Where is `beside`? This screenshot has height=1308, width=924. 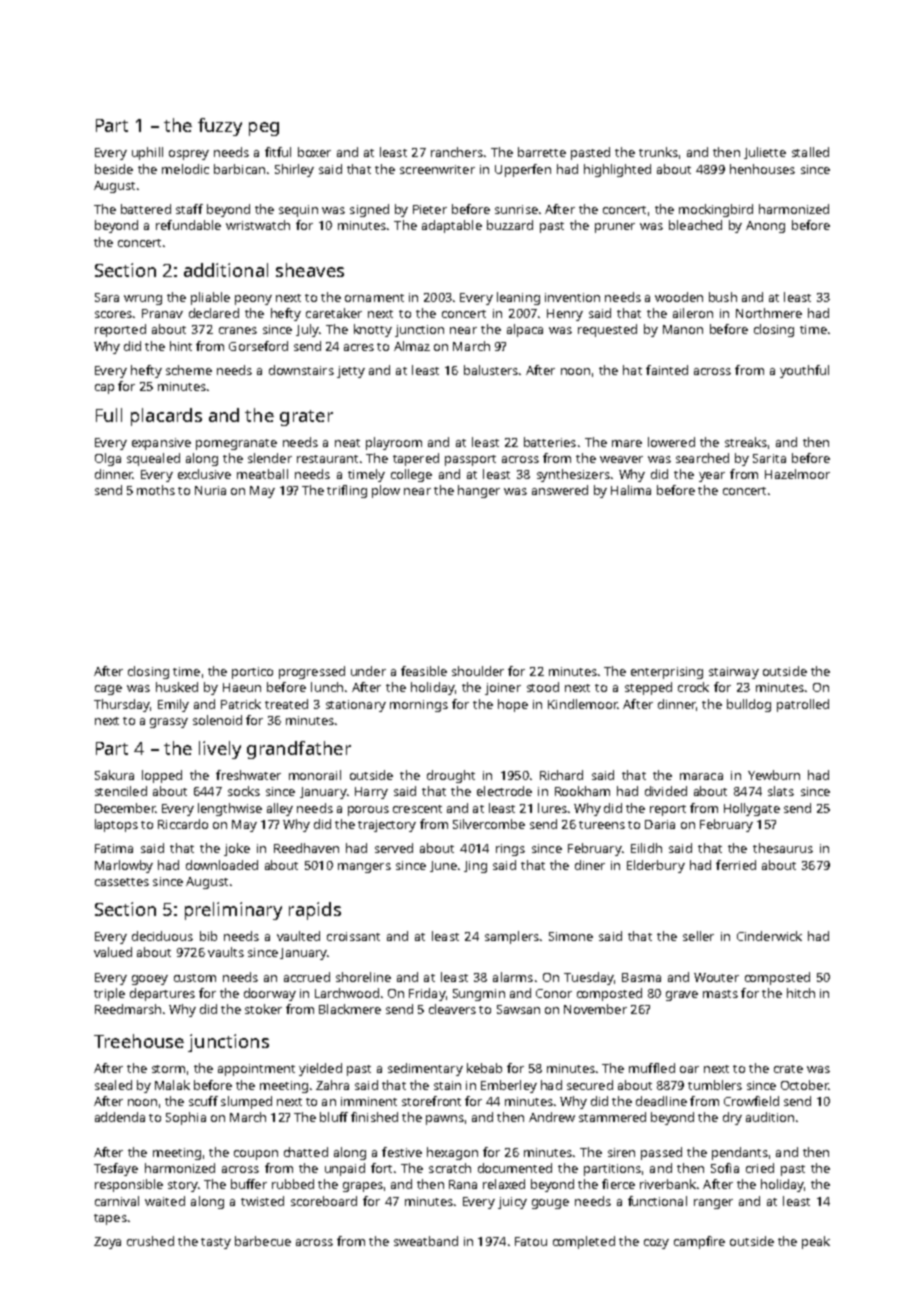
beside is located at coordinates (114, 169).
